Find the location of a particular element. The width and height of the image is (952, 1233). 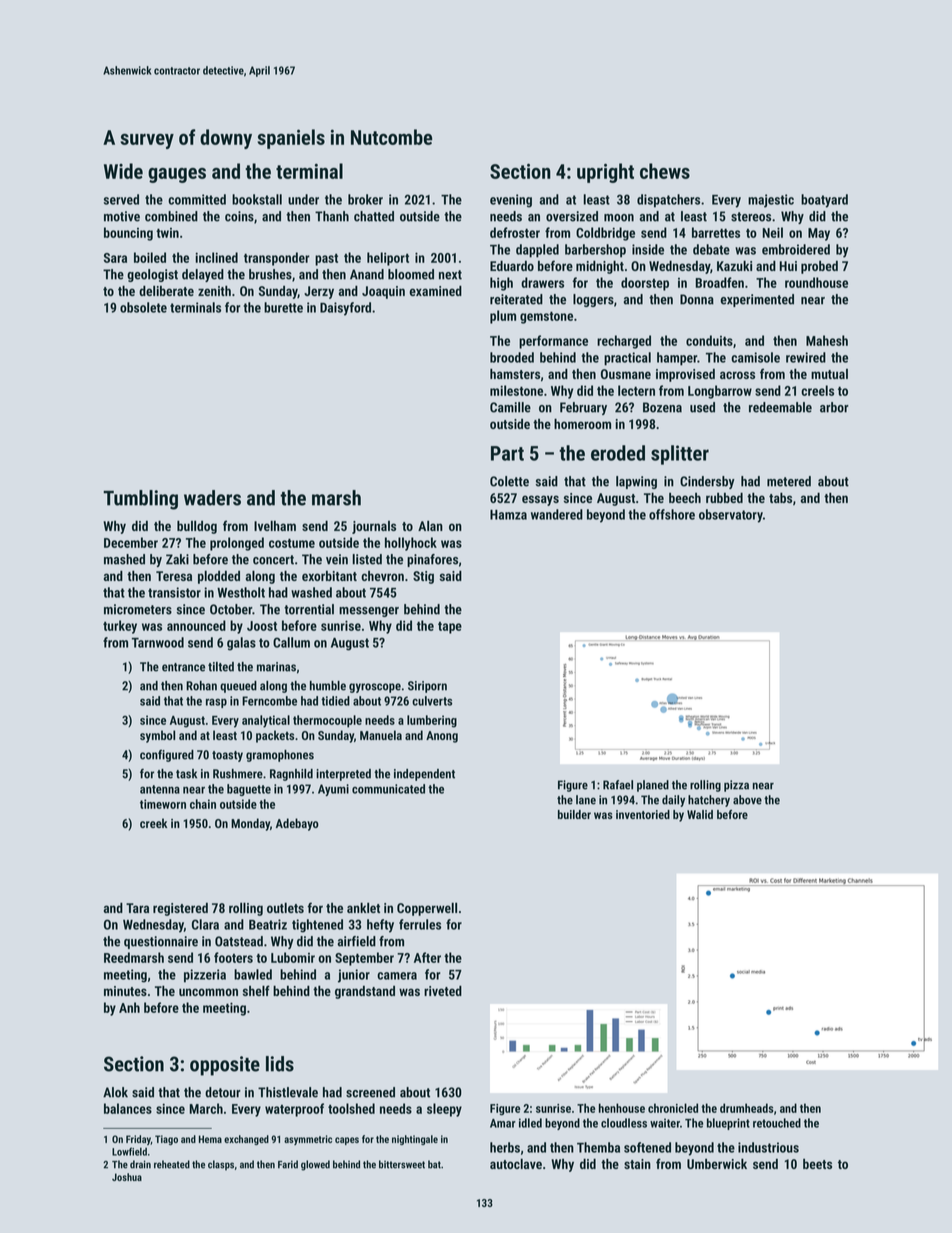

evening is located at coordinates (511, 201).
